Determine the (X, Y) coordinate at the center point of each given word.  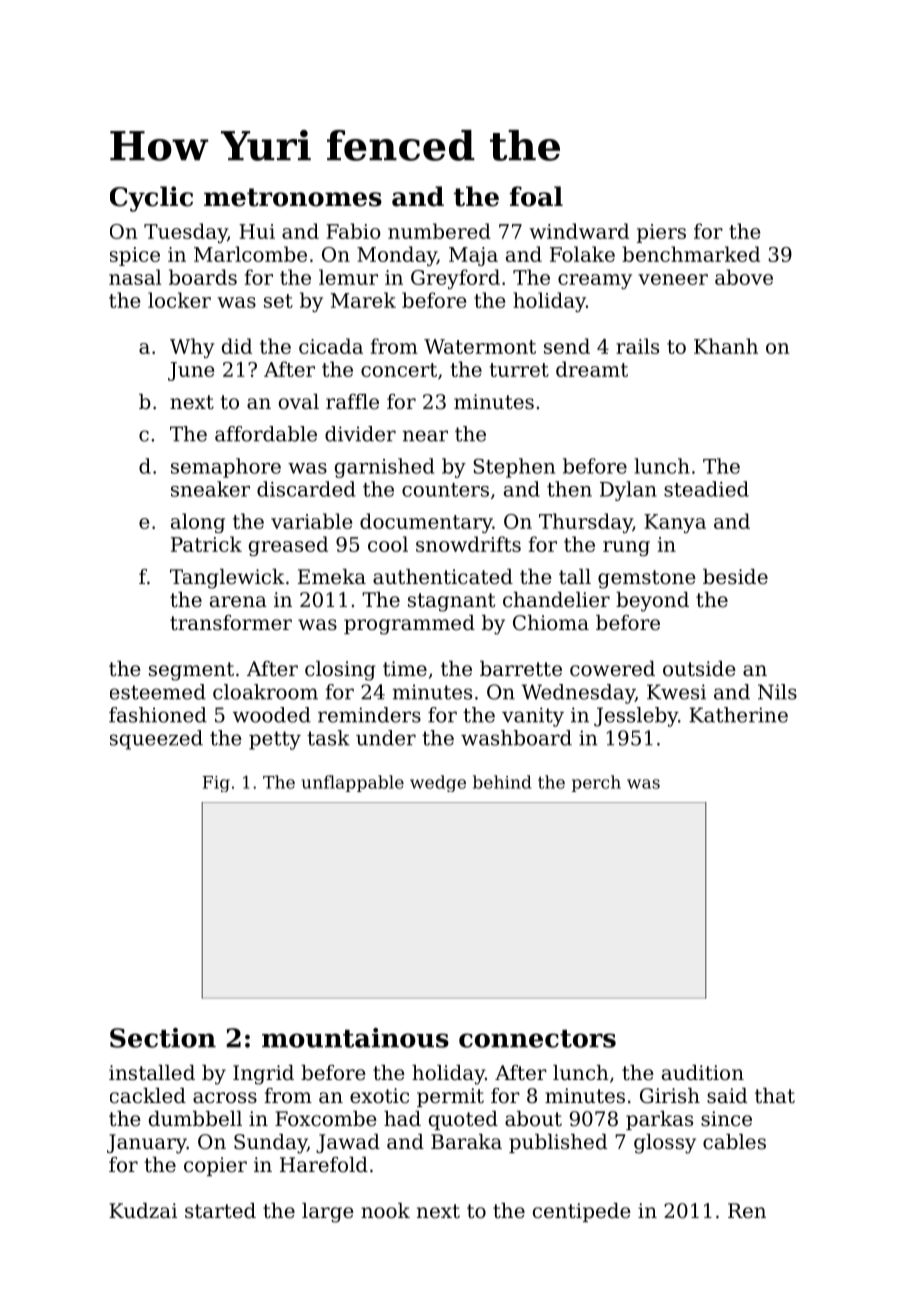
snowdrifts (468, 544)
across (225, 1098)
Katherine (738, 715)
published (558, 1143)
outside (699, 669)
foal (536, 196)
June (191, 371)
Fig (216, 784)
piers (661, 233)
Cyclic (151, 199)
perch (596, 783)
